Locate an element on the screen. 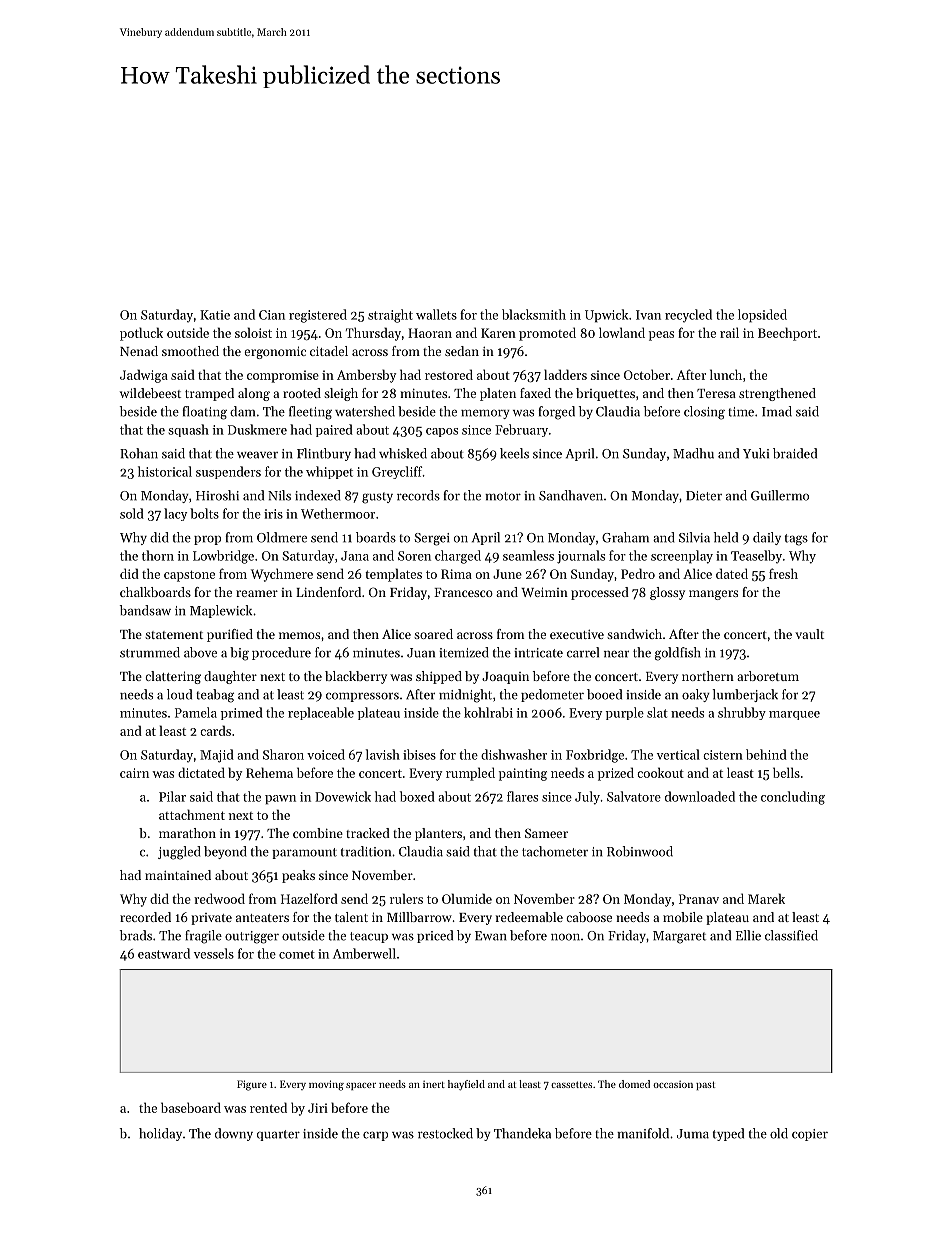 This screenshot has width=952, height=1233. memos is located at coordinates (299, 635).
